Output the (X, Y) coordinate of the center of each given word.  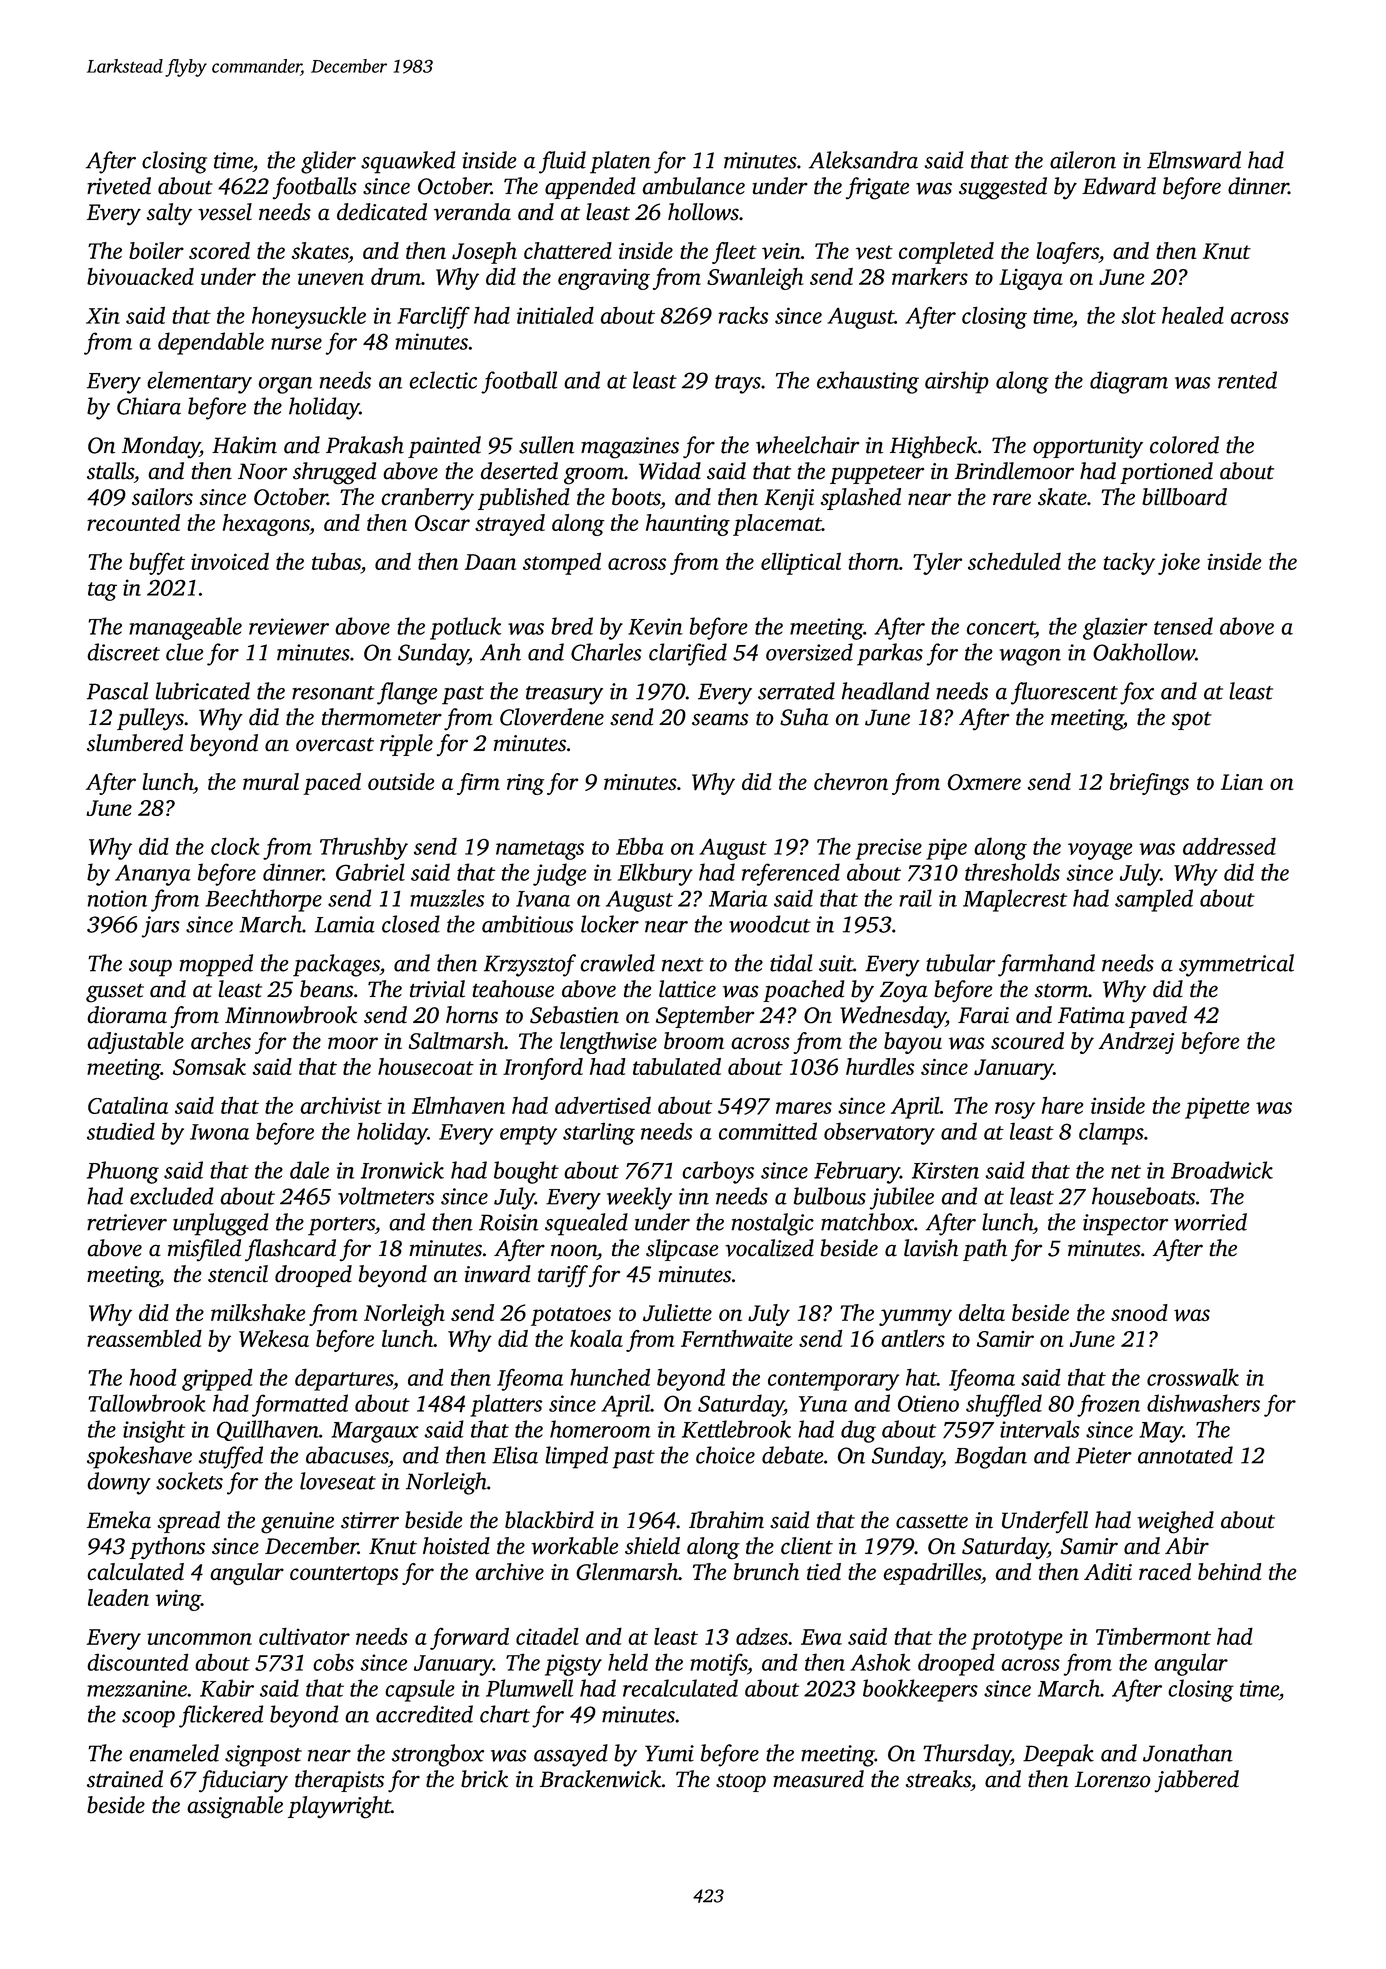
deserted (519, 471)
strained (125, 1779)
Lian (1242, 782)
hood (153, 1377)
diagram (1129, 382)
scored (219, 250)
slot (1138, 315)
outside (401, 781)
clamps (1111, 1133)
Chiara (149, 406)
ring (525, 784)
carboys (718, 1172)
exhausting (868, 382)
